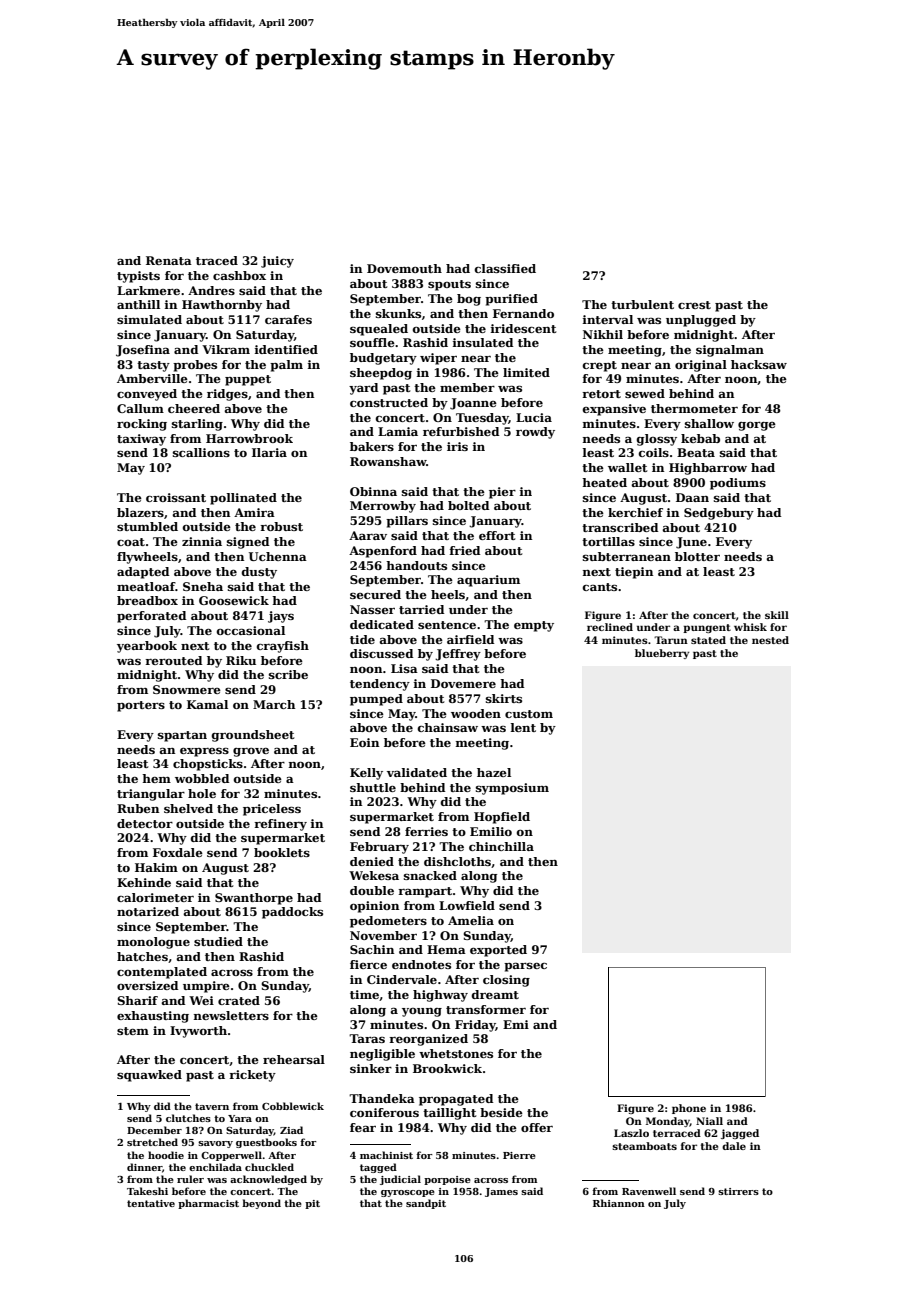 The height and width of the screenshot is (1316, 908). I want to click on Rhiannon, so click(619, 1203).
